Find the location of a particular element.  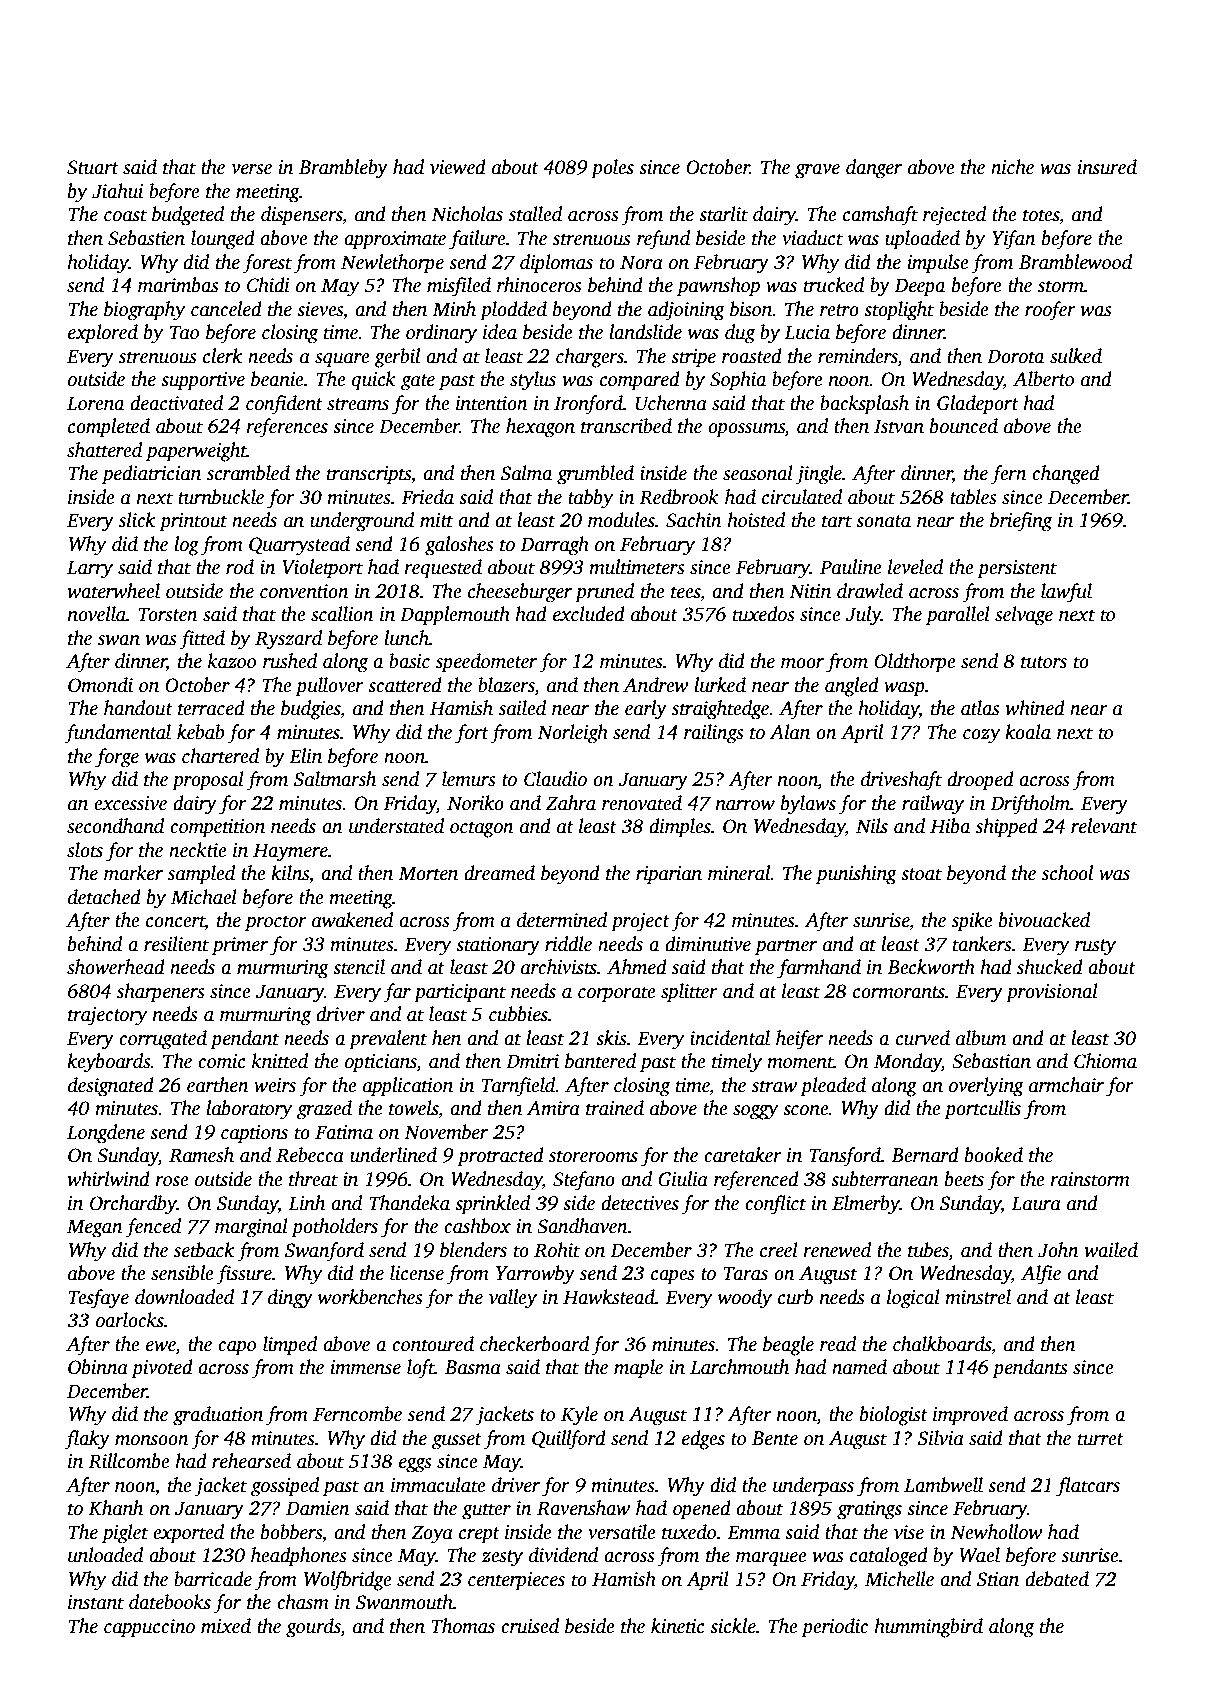

incidental is located at coordinates (730, 1038).
